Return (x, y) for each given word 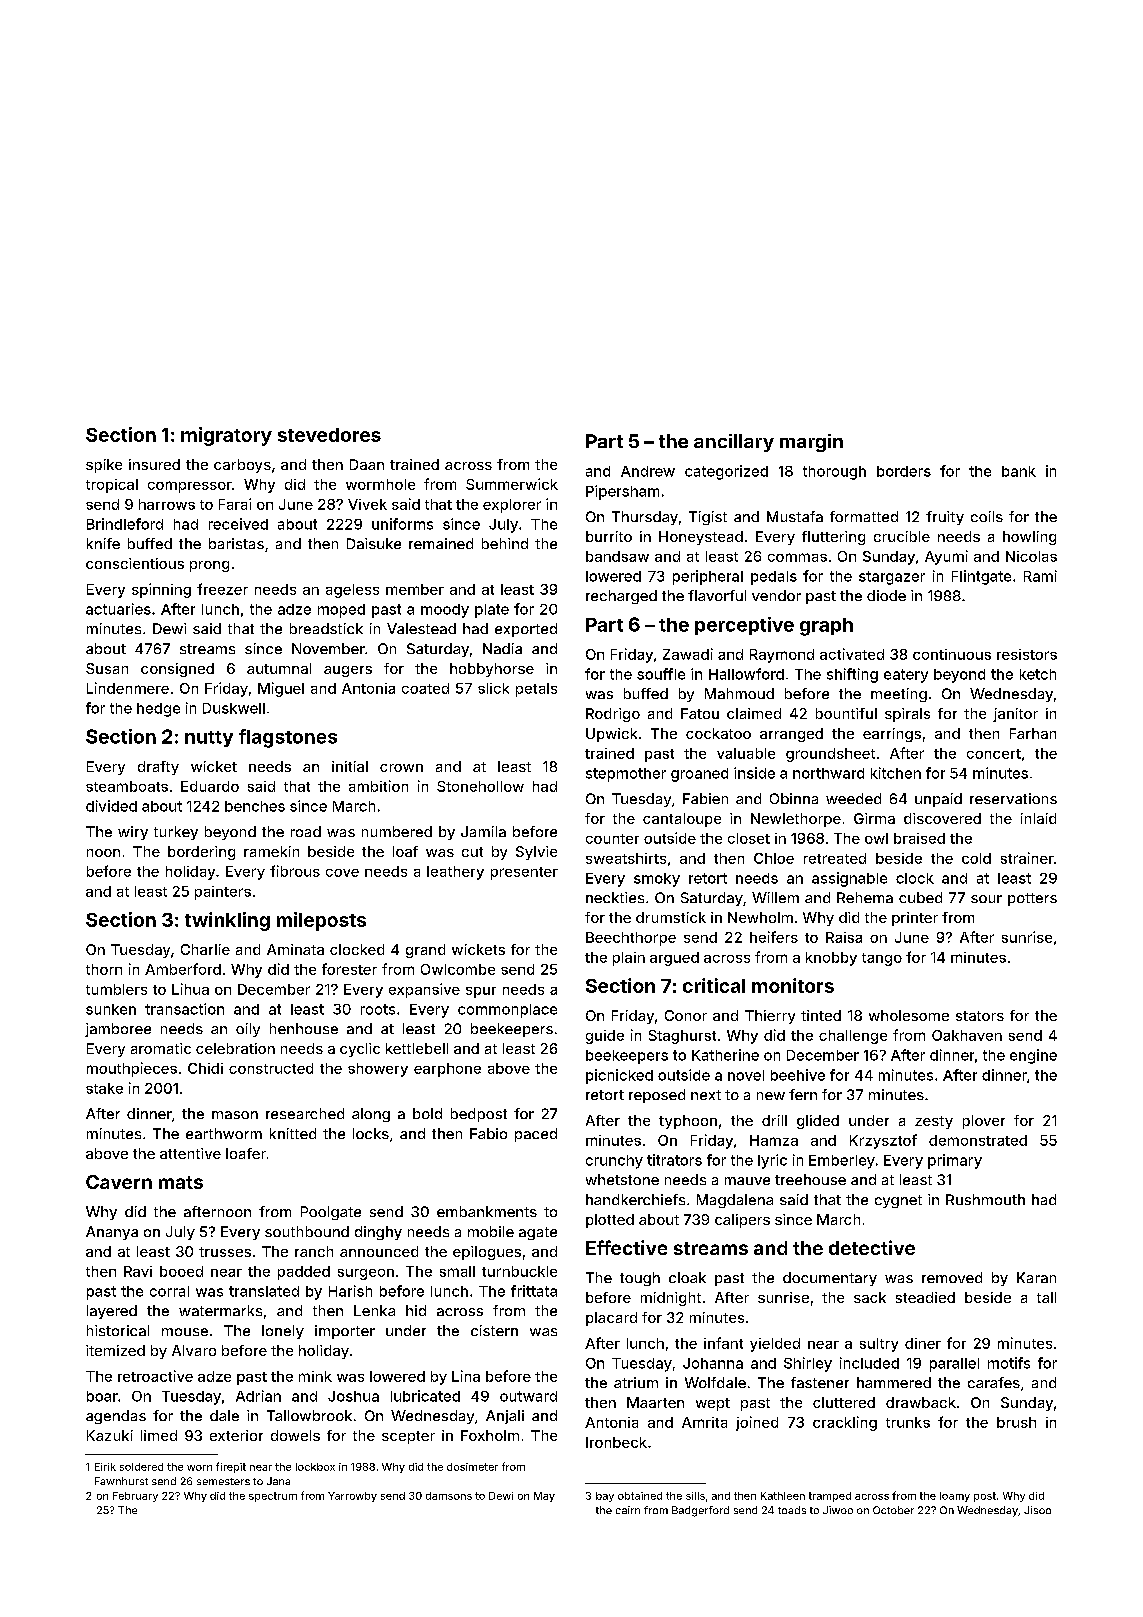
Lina (466, 1376)
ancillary (734, 443)
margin (811, 443)
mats (181, 1182)
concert (994, 754)
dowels (295, 1435)
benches (255, 806)
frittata (534, 1291)
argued (674, 959)
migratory (226, 436)
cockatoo (718, 733)
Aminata (295, 949)
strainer (1027, 858)
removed (952, 1277)
